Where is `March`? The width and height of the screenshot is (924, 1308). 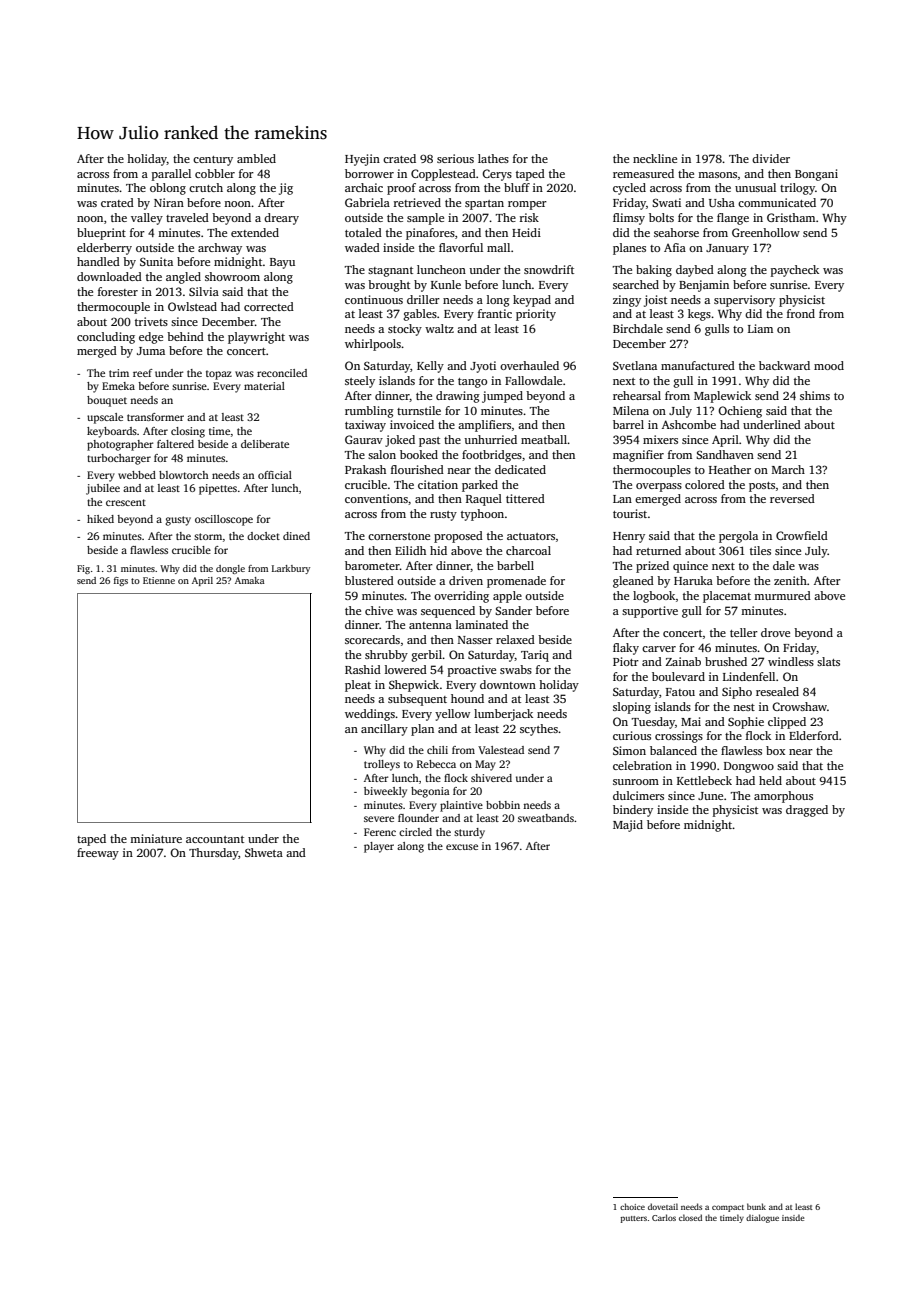
March is located at coordinates (788, 469).
